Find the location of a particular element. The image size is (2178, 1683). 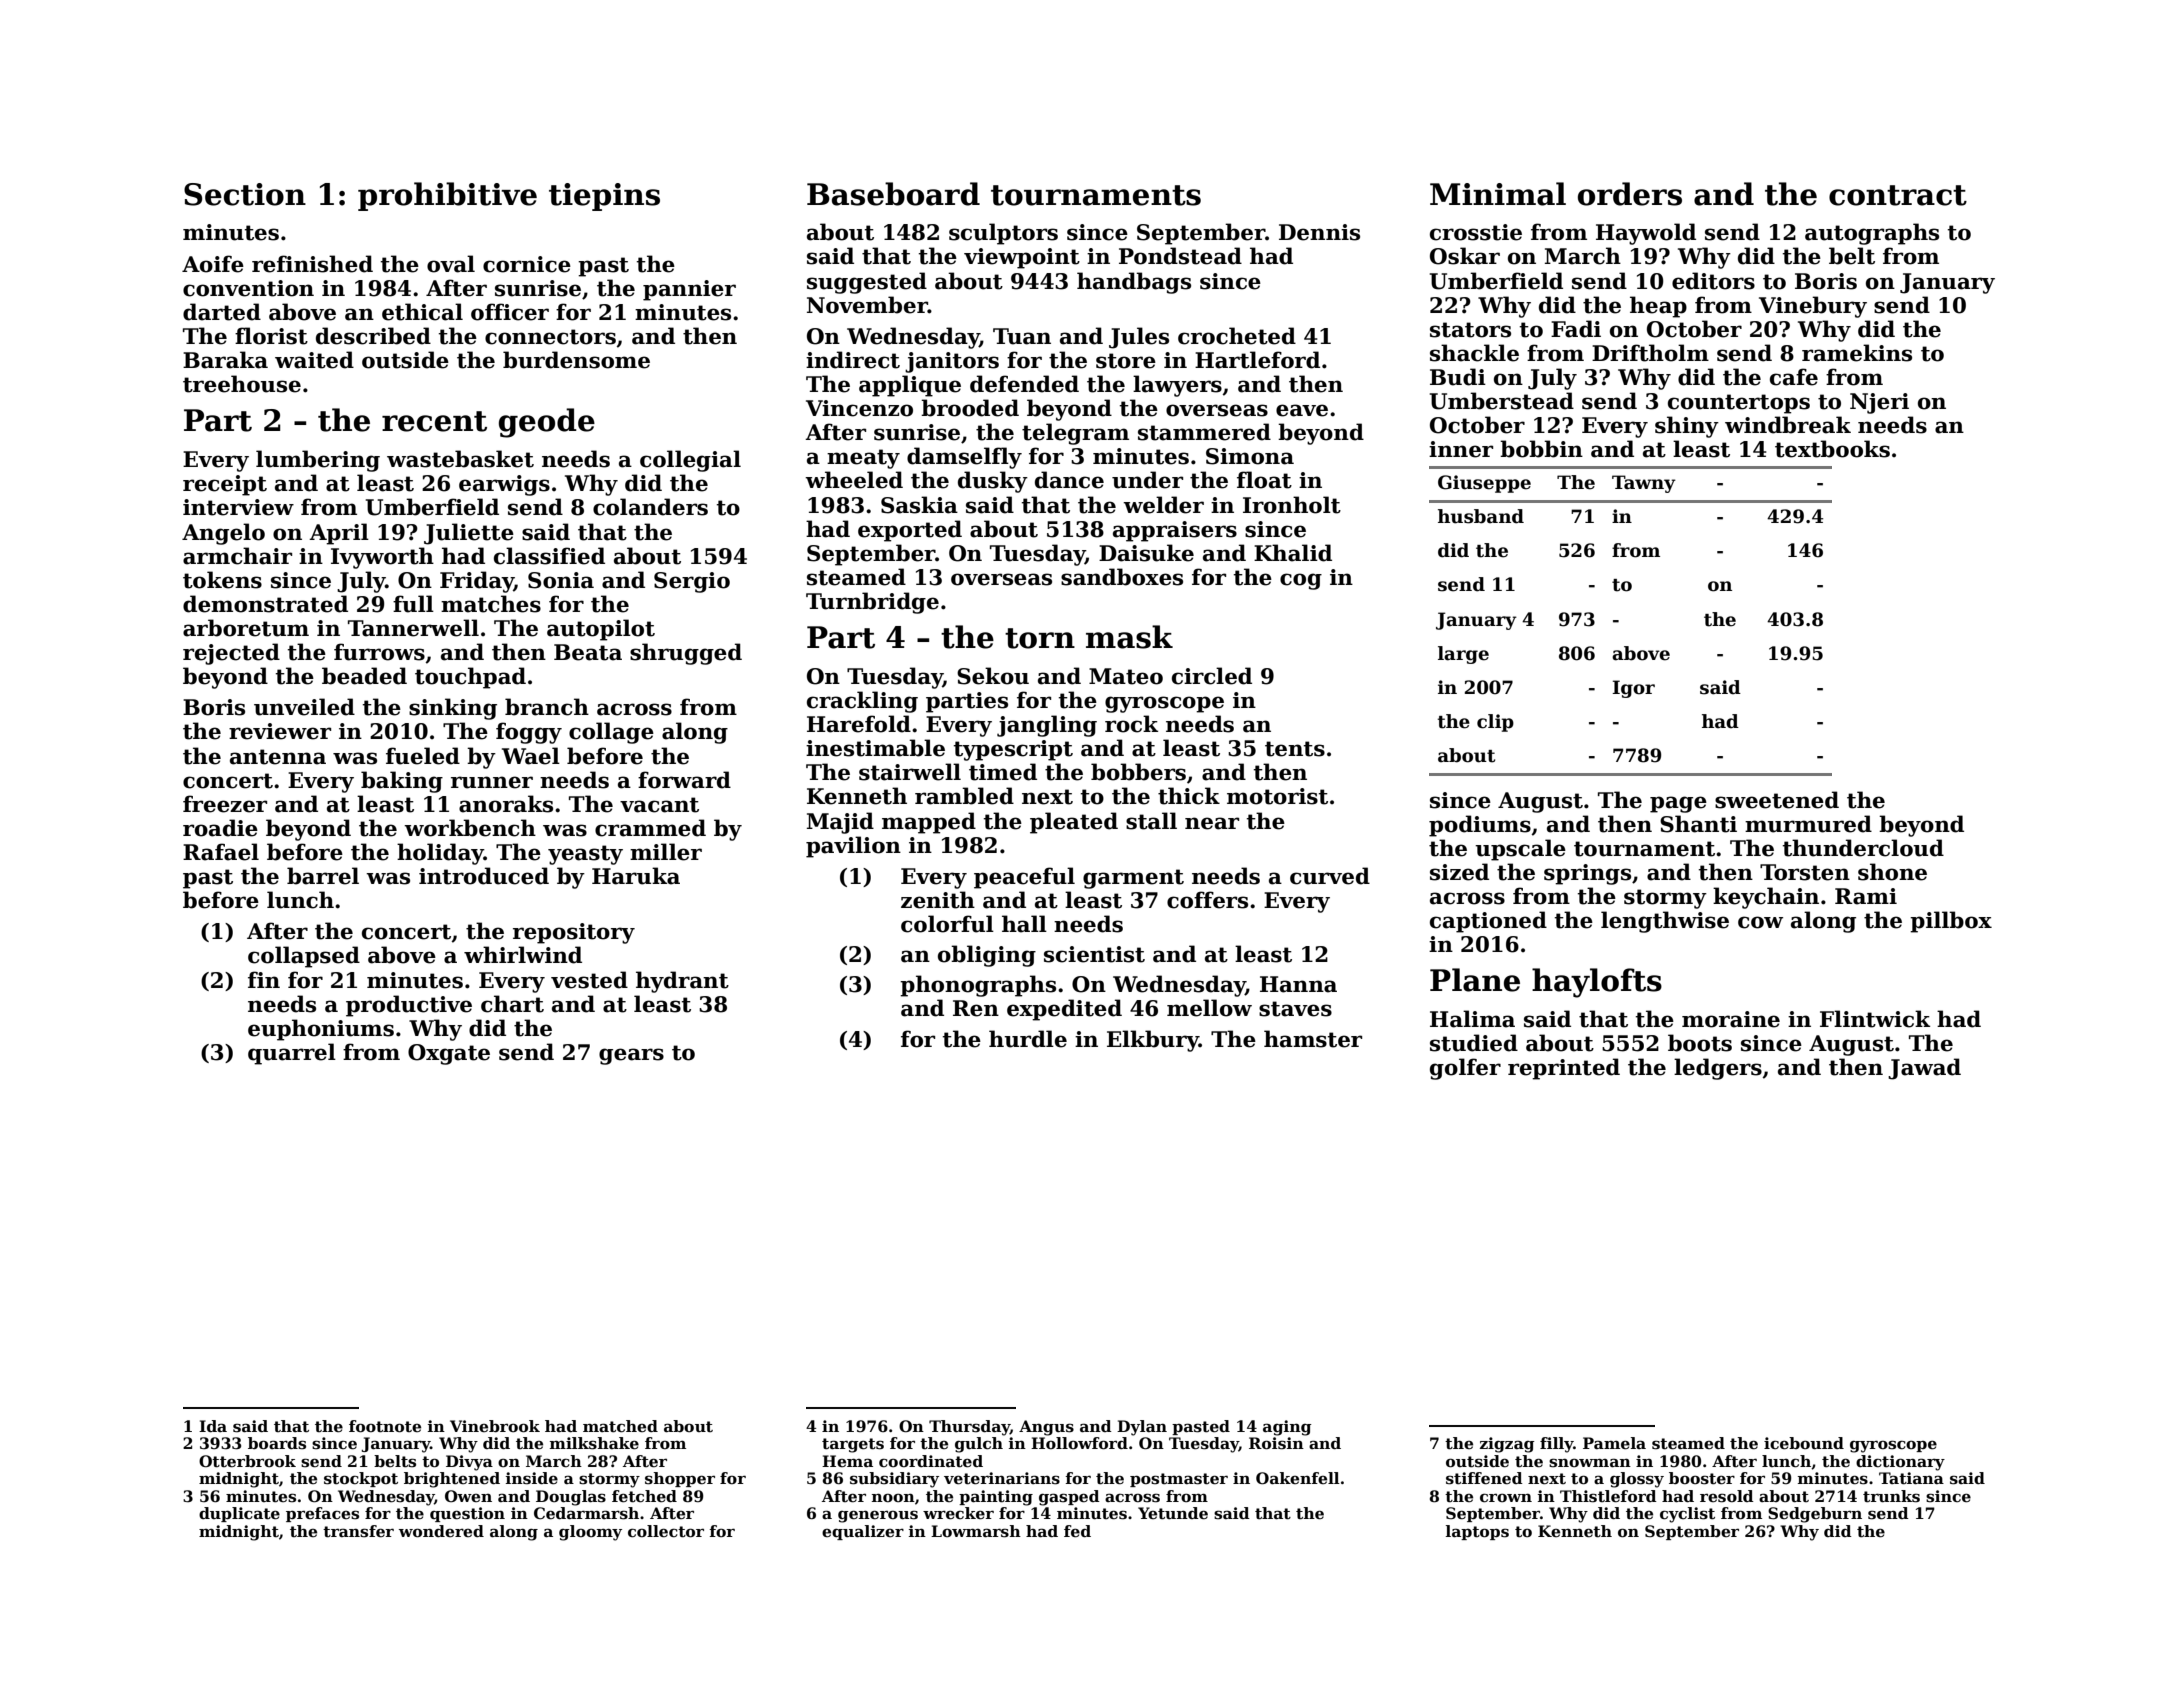

suggested is located at coordinates (867, 283).
